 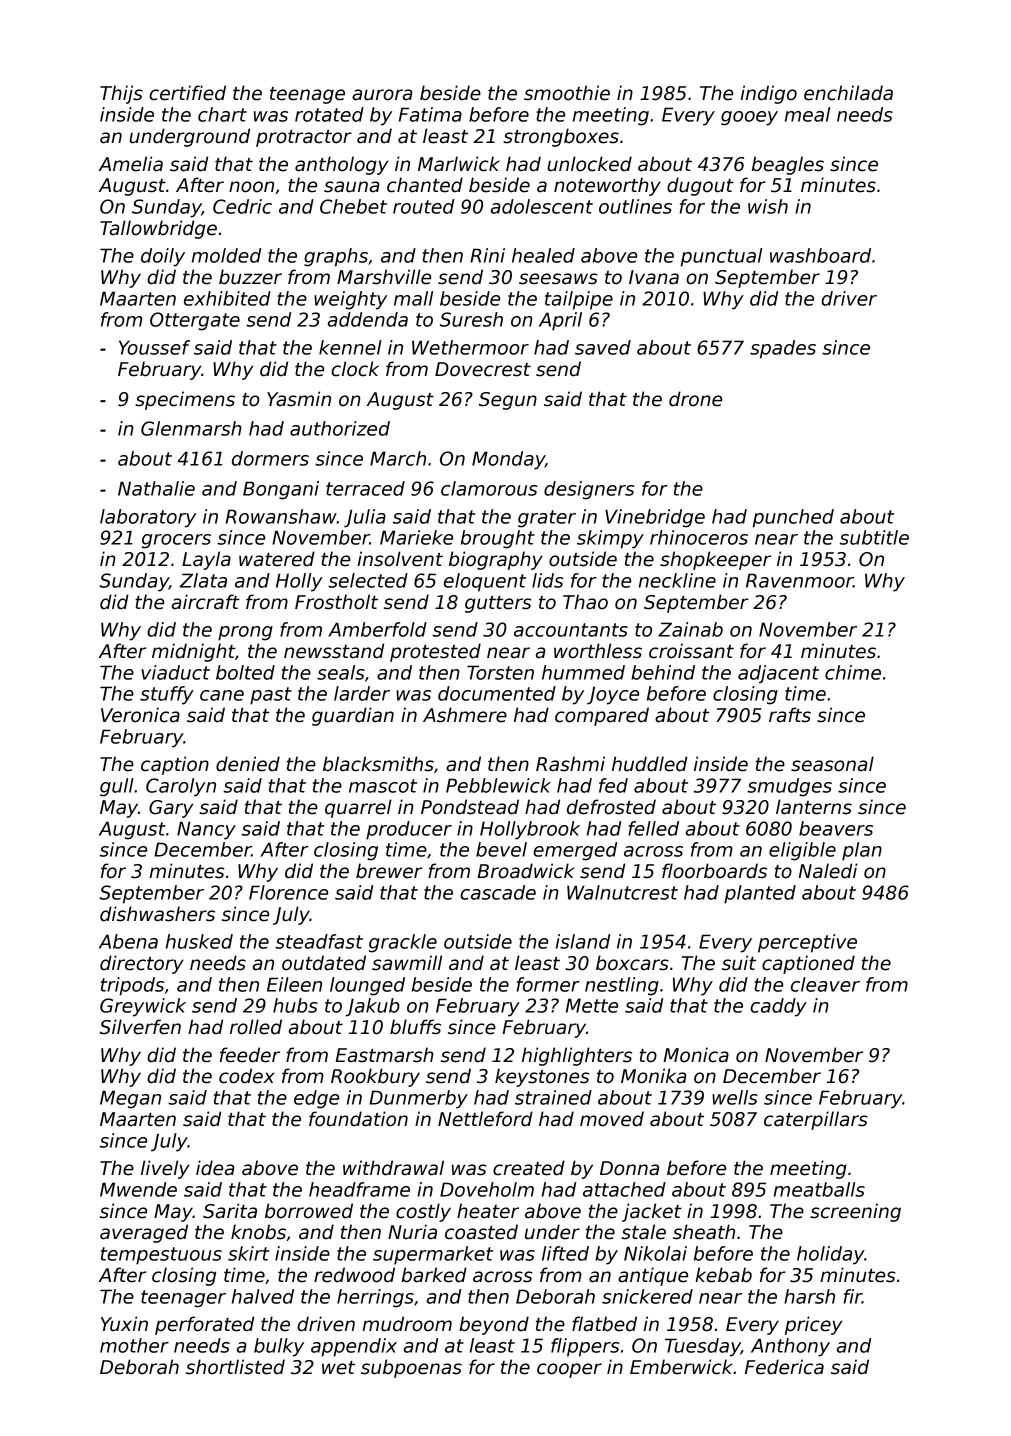 I want to click on dishwashers, so click(x=157, y=914).
